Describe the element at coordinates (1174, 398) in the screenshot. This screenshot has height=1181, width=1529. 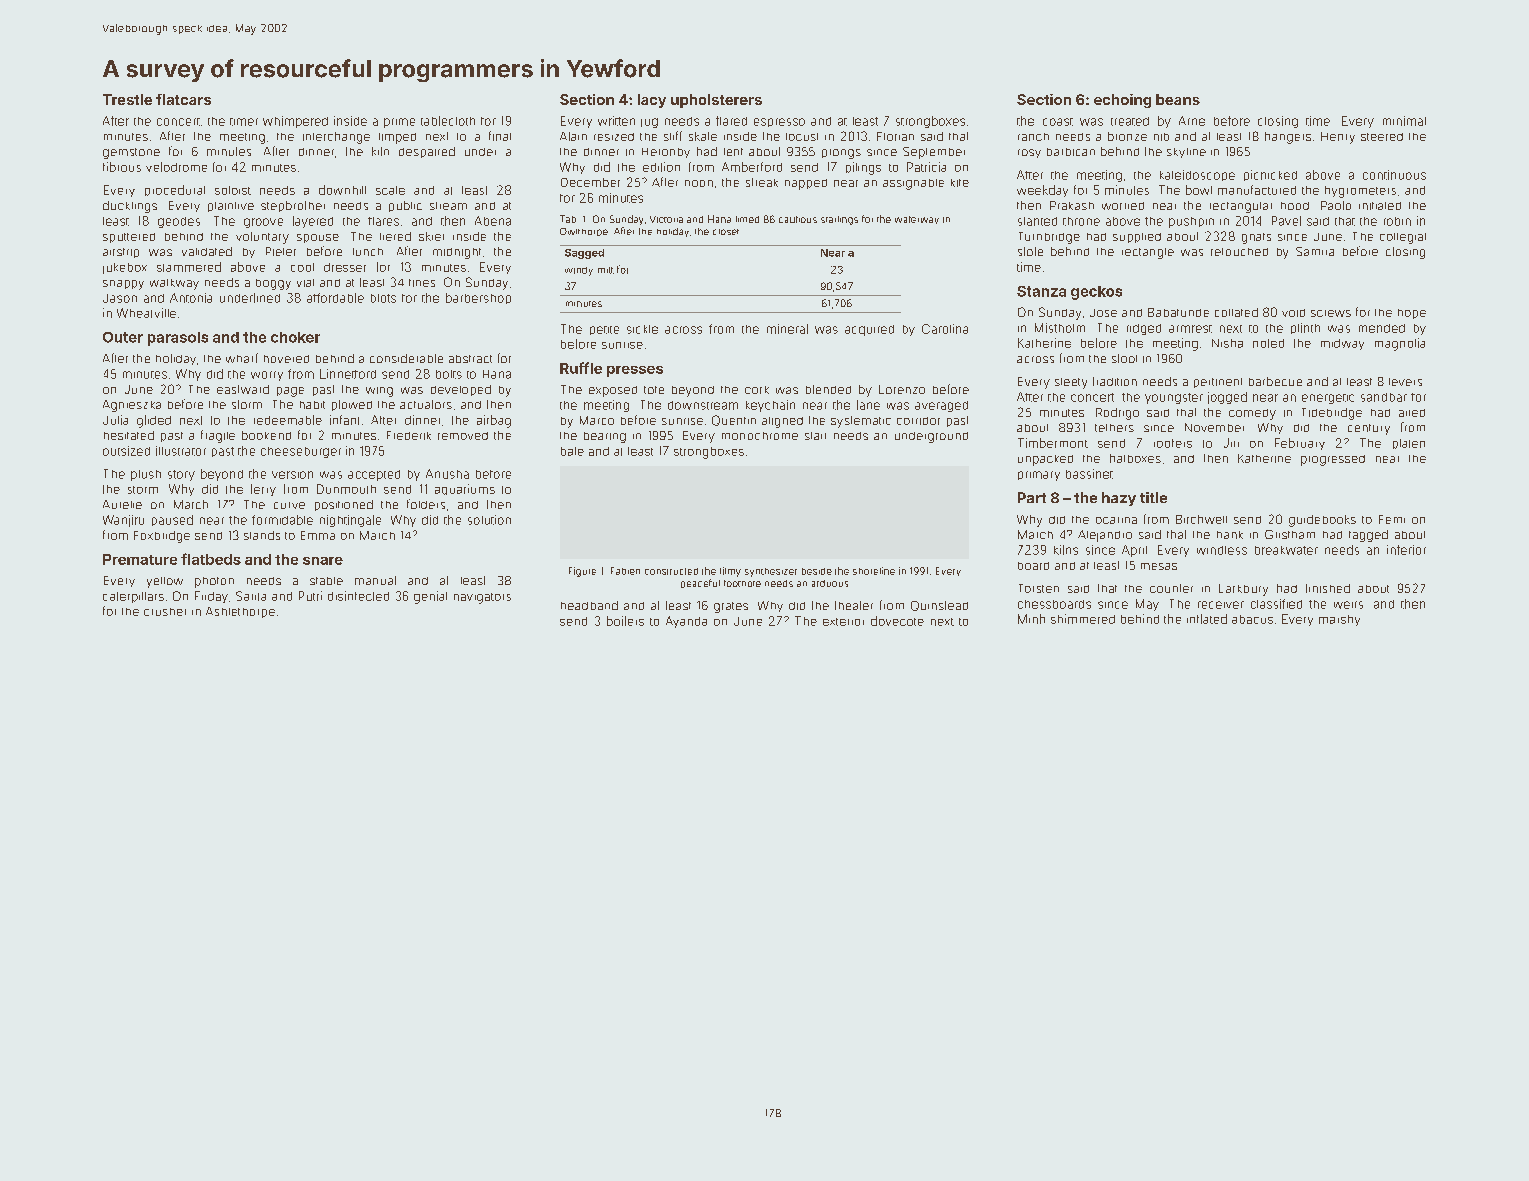
I see `youngster` at that location.
